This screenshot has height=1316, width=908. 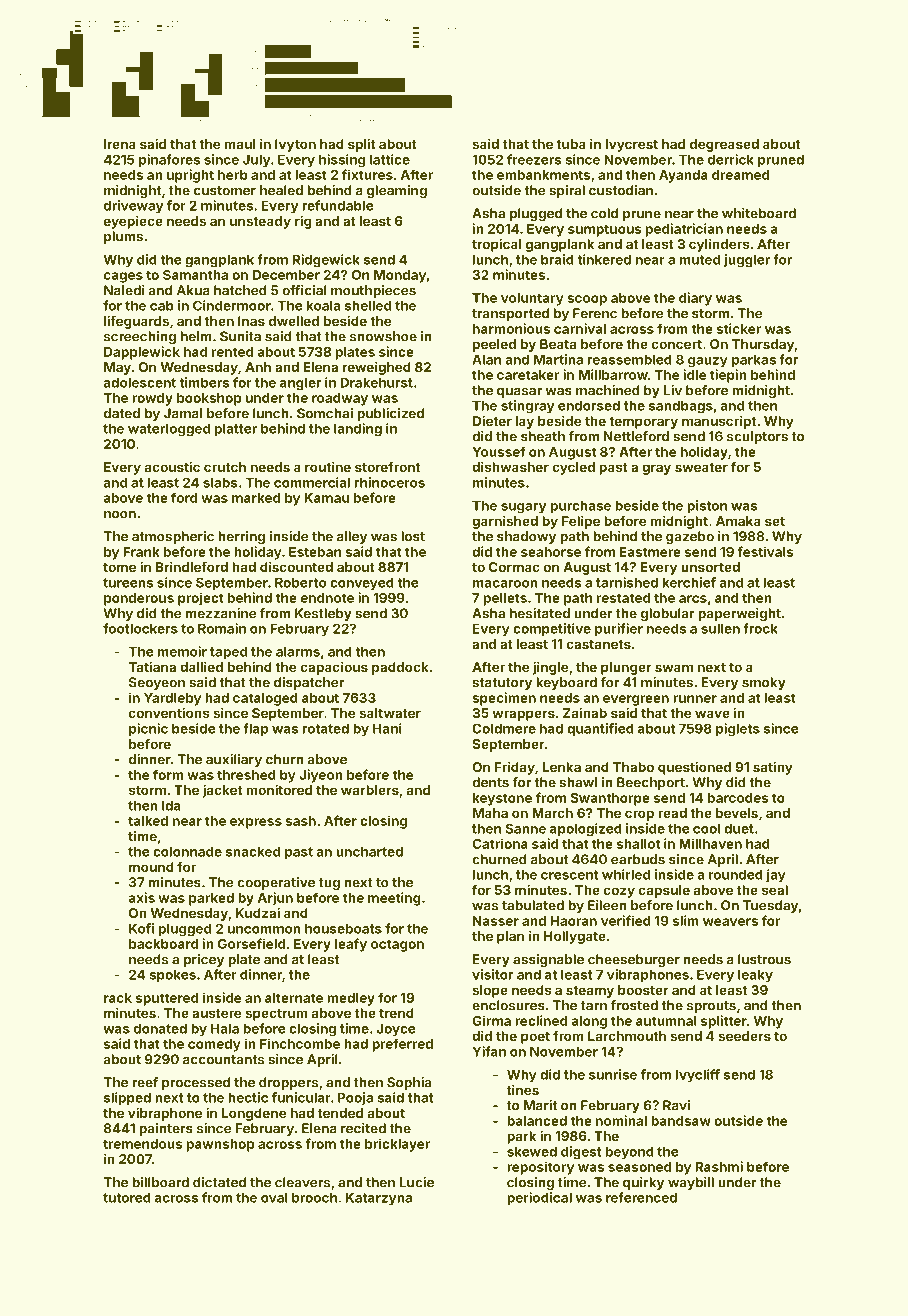 I want to click on Ivyton, so click(x=295, y=145).
